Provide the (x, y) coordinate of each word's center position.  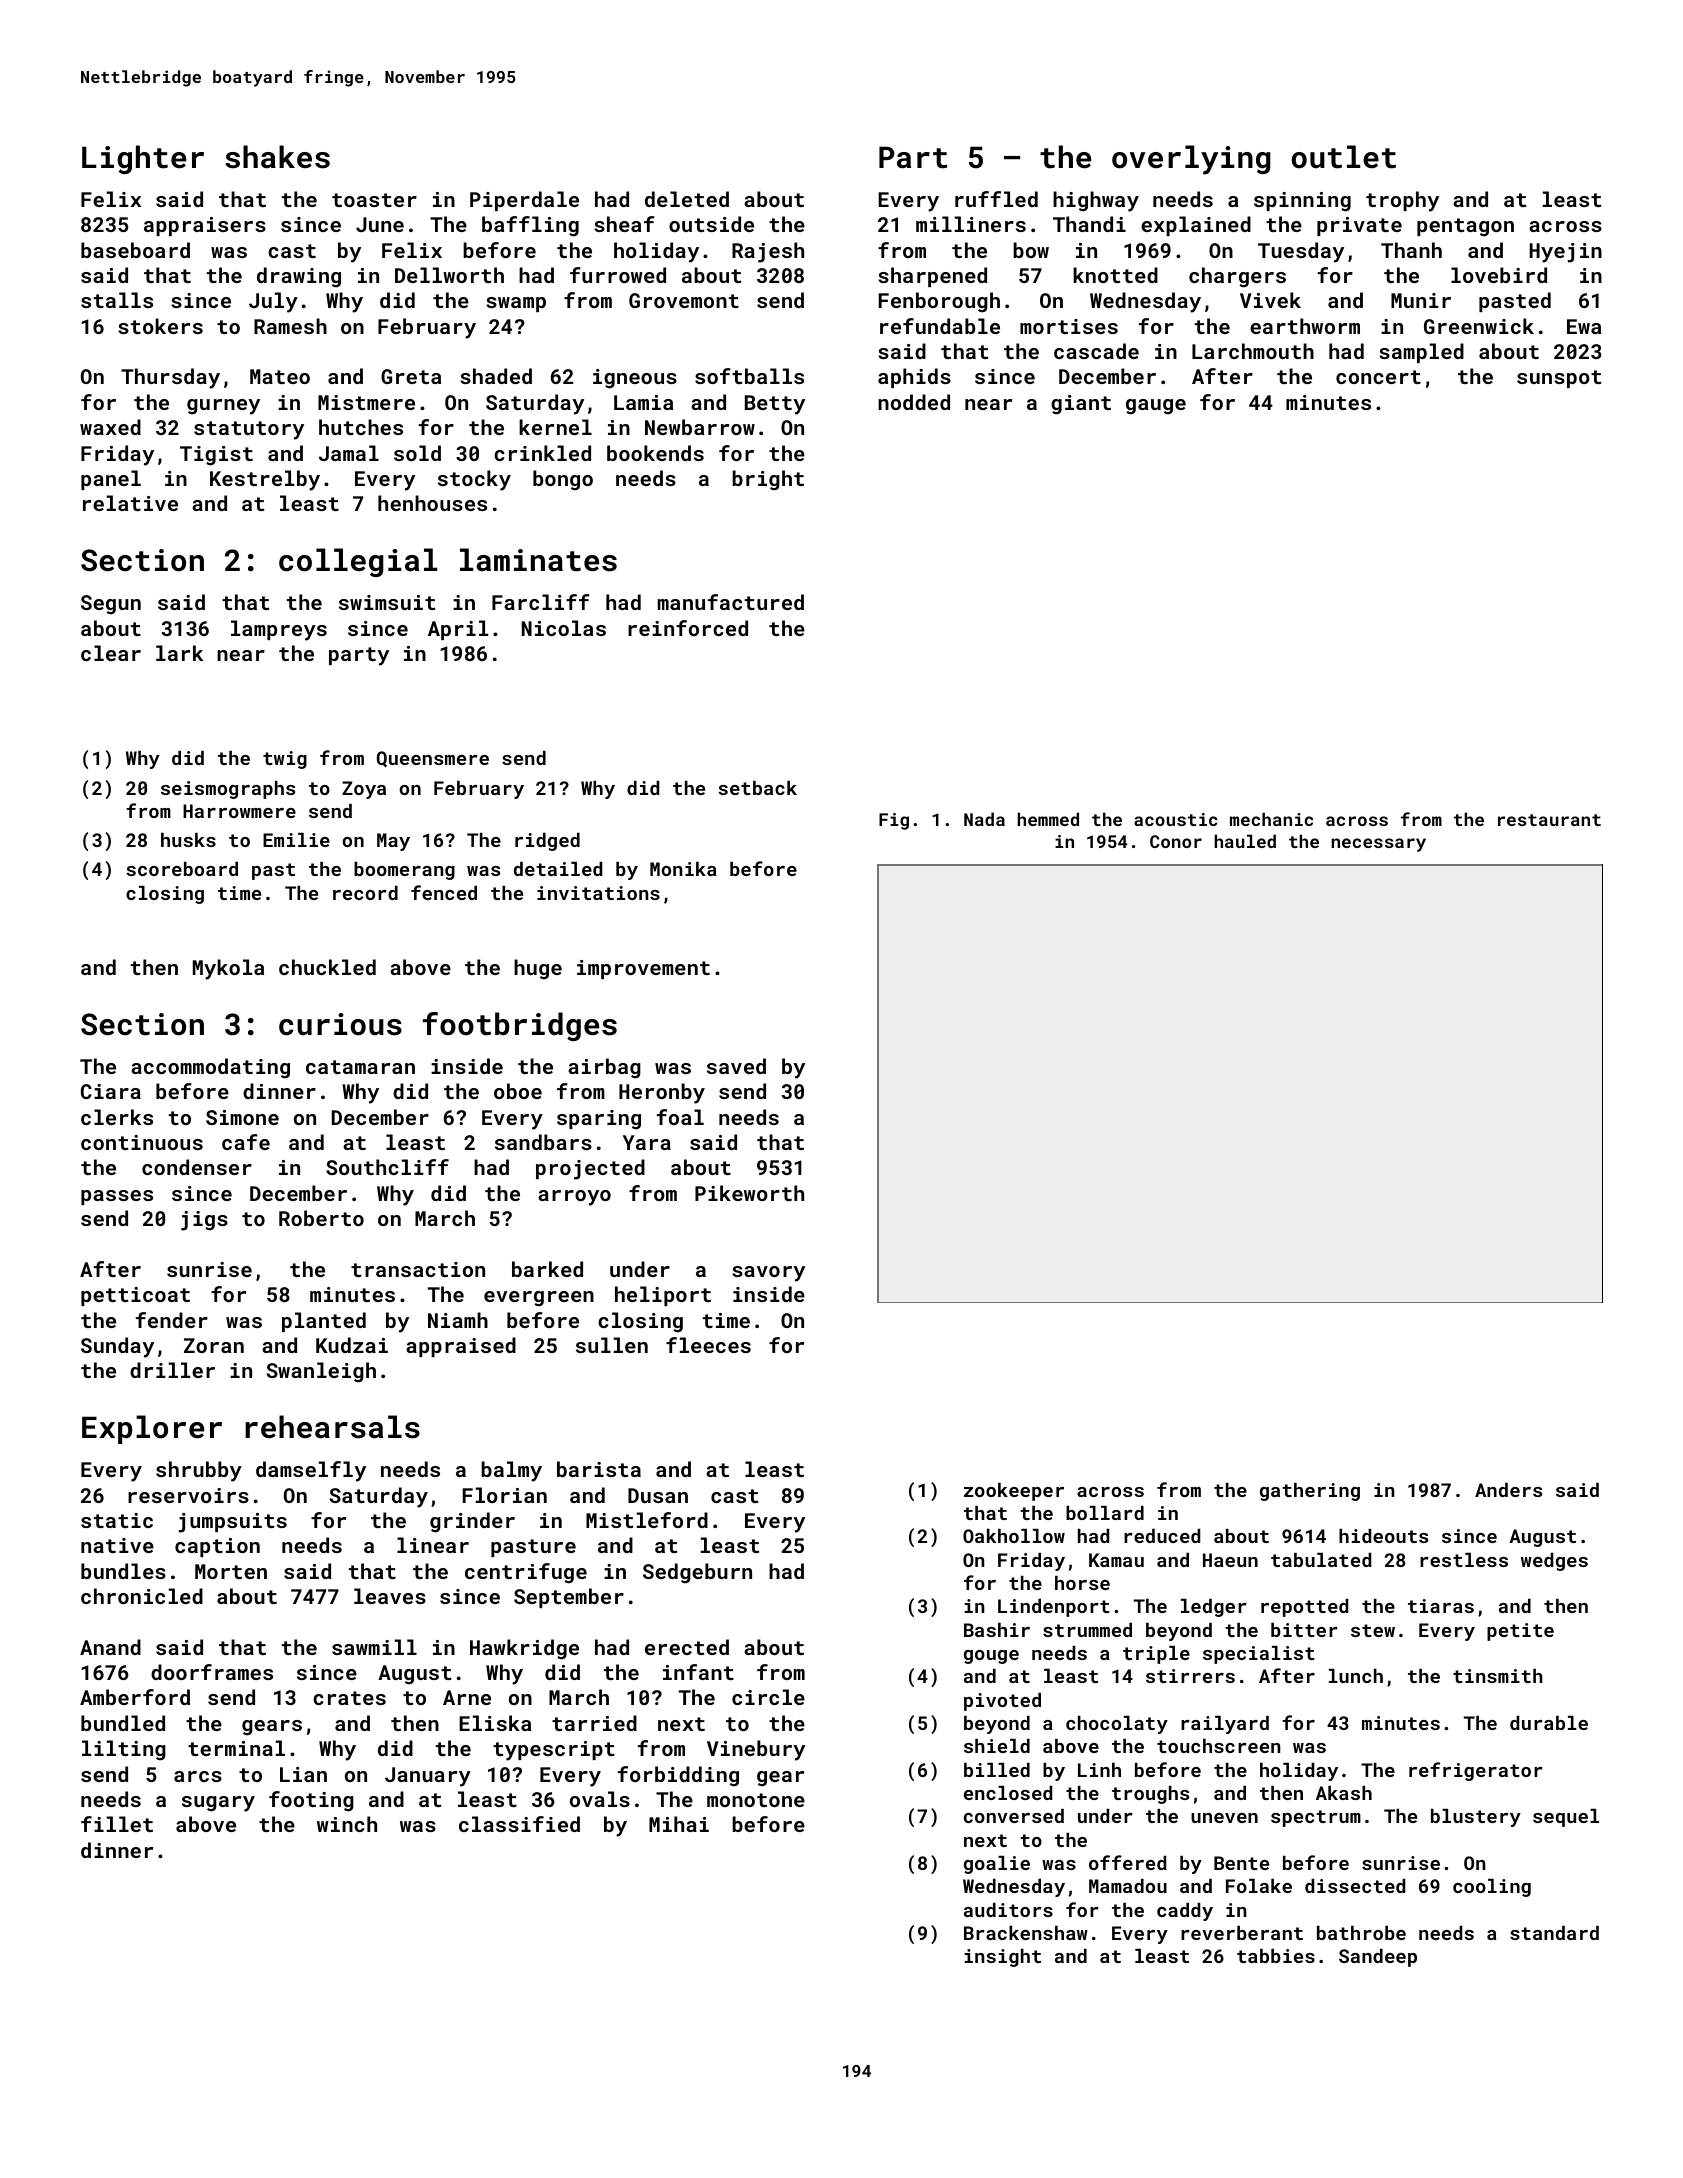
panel (111, 480)
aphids (914, 378)
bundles (123, 1571)
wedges (1554, 1562)
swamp (516, 304)
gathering (1310, 1492)
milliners (971, 224)
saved (736, 1066)
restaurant (1549, 820)
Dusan (658, 1495)
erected (687, 1647)
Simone (242, 1117)
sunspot (1559, 379)
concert (1378, 377)
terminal (236, 1748)
